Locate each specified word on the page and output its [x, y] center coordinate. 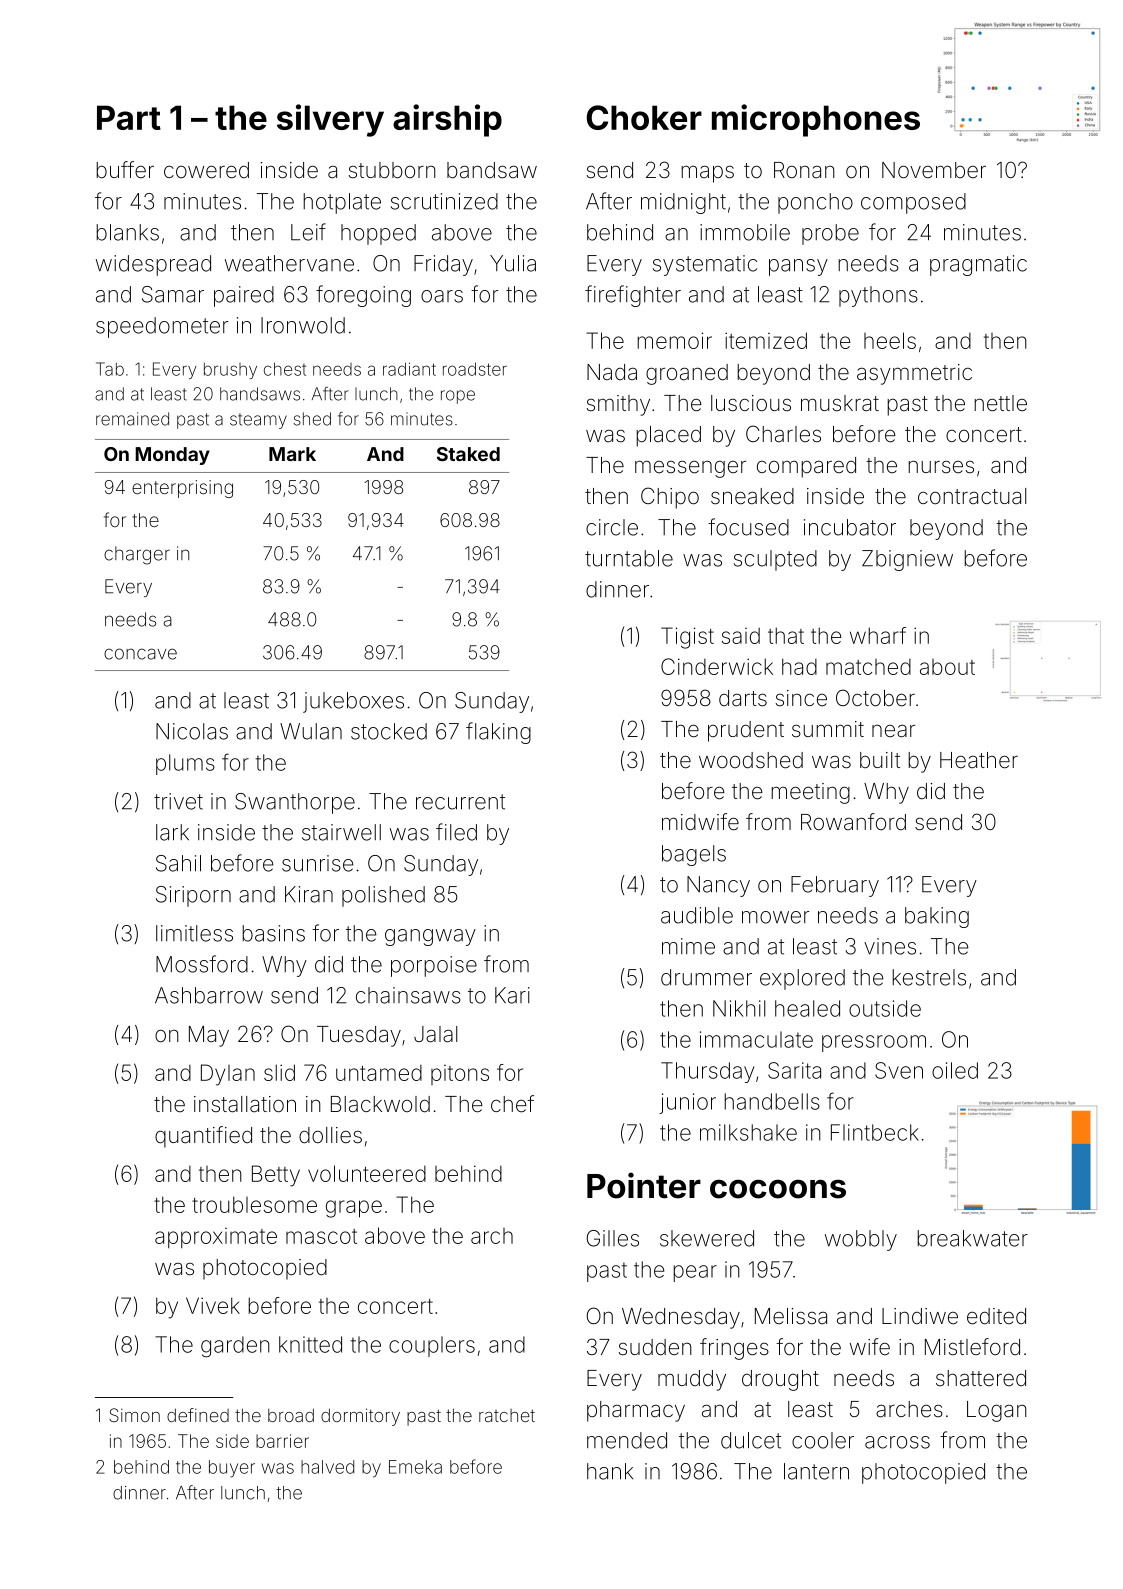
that [786, 635]
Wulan [311, 731]
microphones [816, 120]
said [741, 636]
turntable [629, 558]
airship [447, 120]
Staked [468, 454]
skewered [707, 1238]
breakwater [972, 1238]
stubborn [392, 170]
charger [137, 555]
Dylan [228, 1075]
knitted [310, 1344]
